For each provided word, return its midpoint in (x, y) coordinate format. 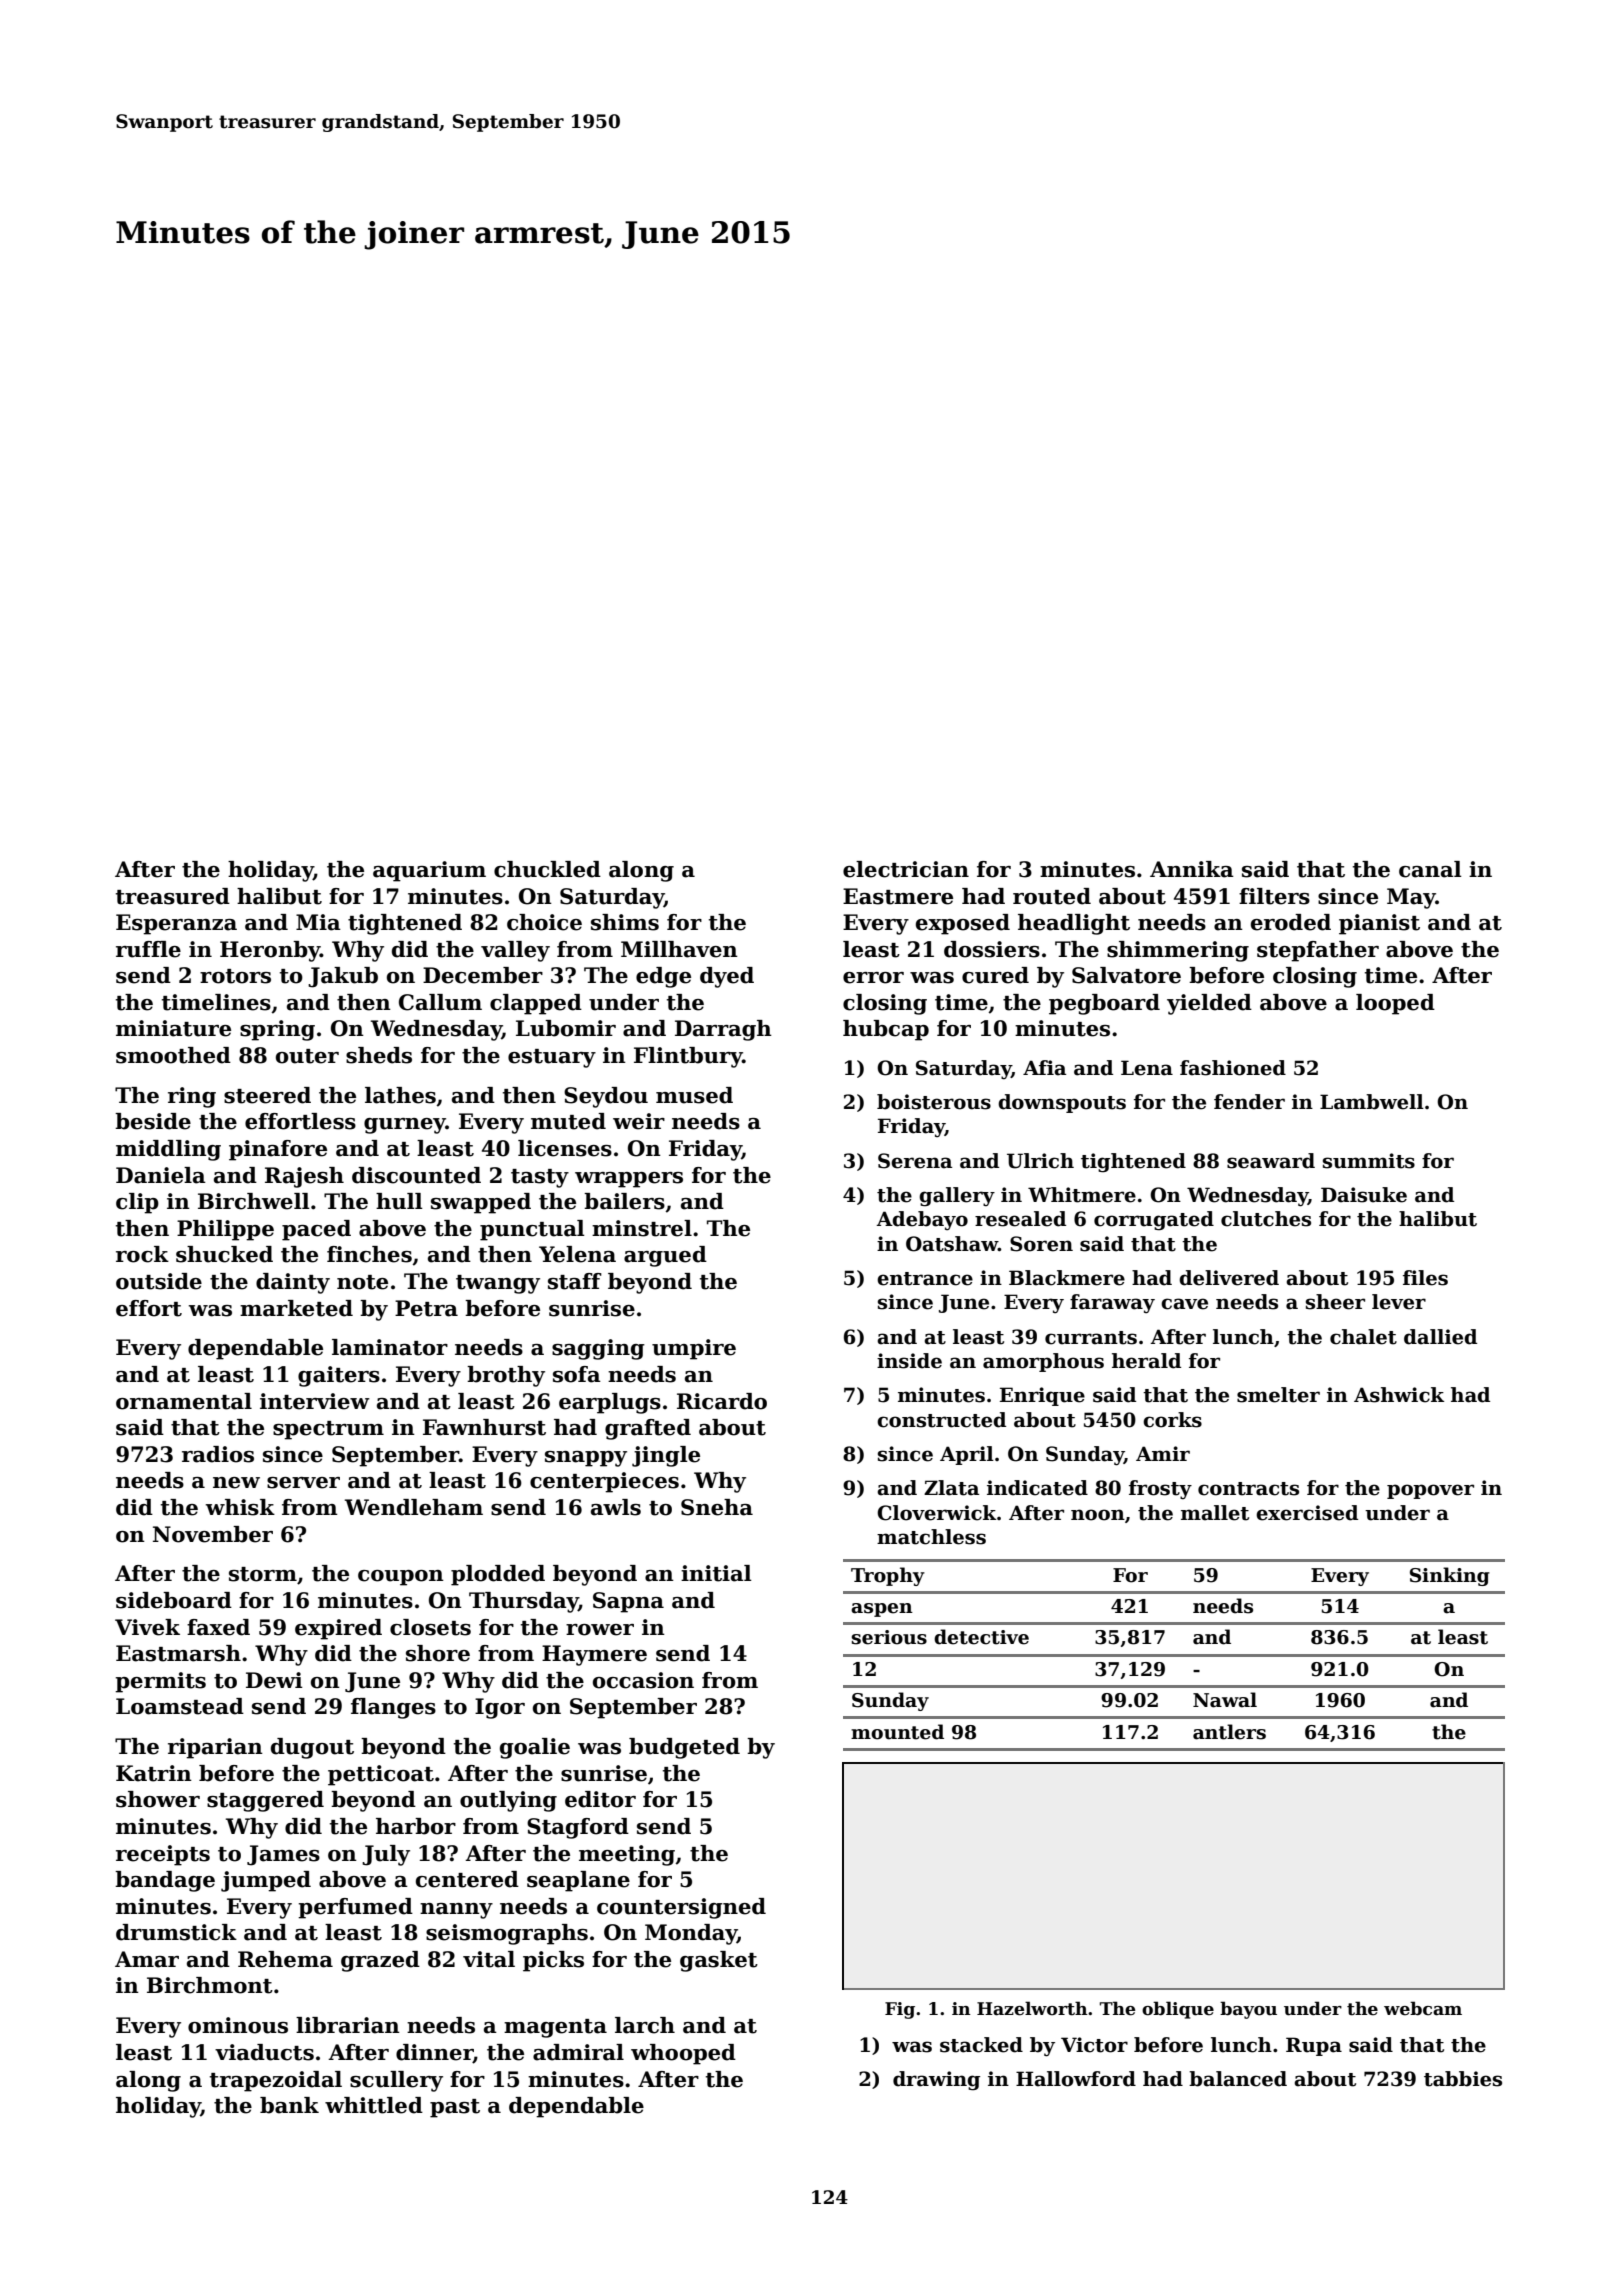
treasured (173, 896)
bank (289, 2105)
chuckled (547, 869)
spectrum (328, 1430)
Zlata (951, 1488)
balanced (1238, 2079)
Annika (1192, 869)
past (455, 2108)
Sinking (1450, 1576)
